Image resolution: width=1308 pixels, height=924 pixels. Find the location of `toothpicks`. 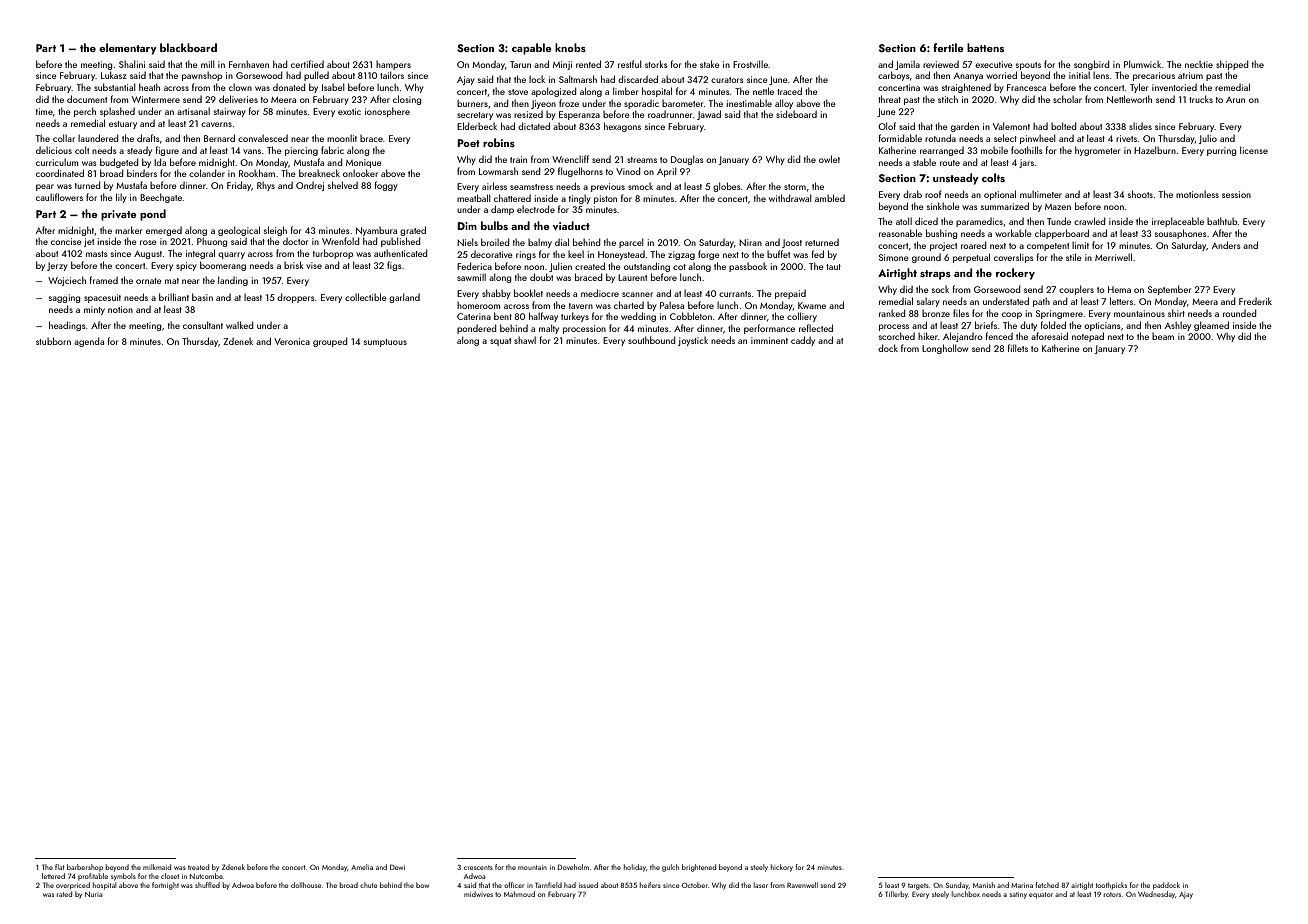

toothpicks is located at coordinates (1111, 886).
